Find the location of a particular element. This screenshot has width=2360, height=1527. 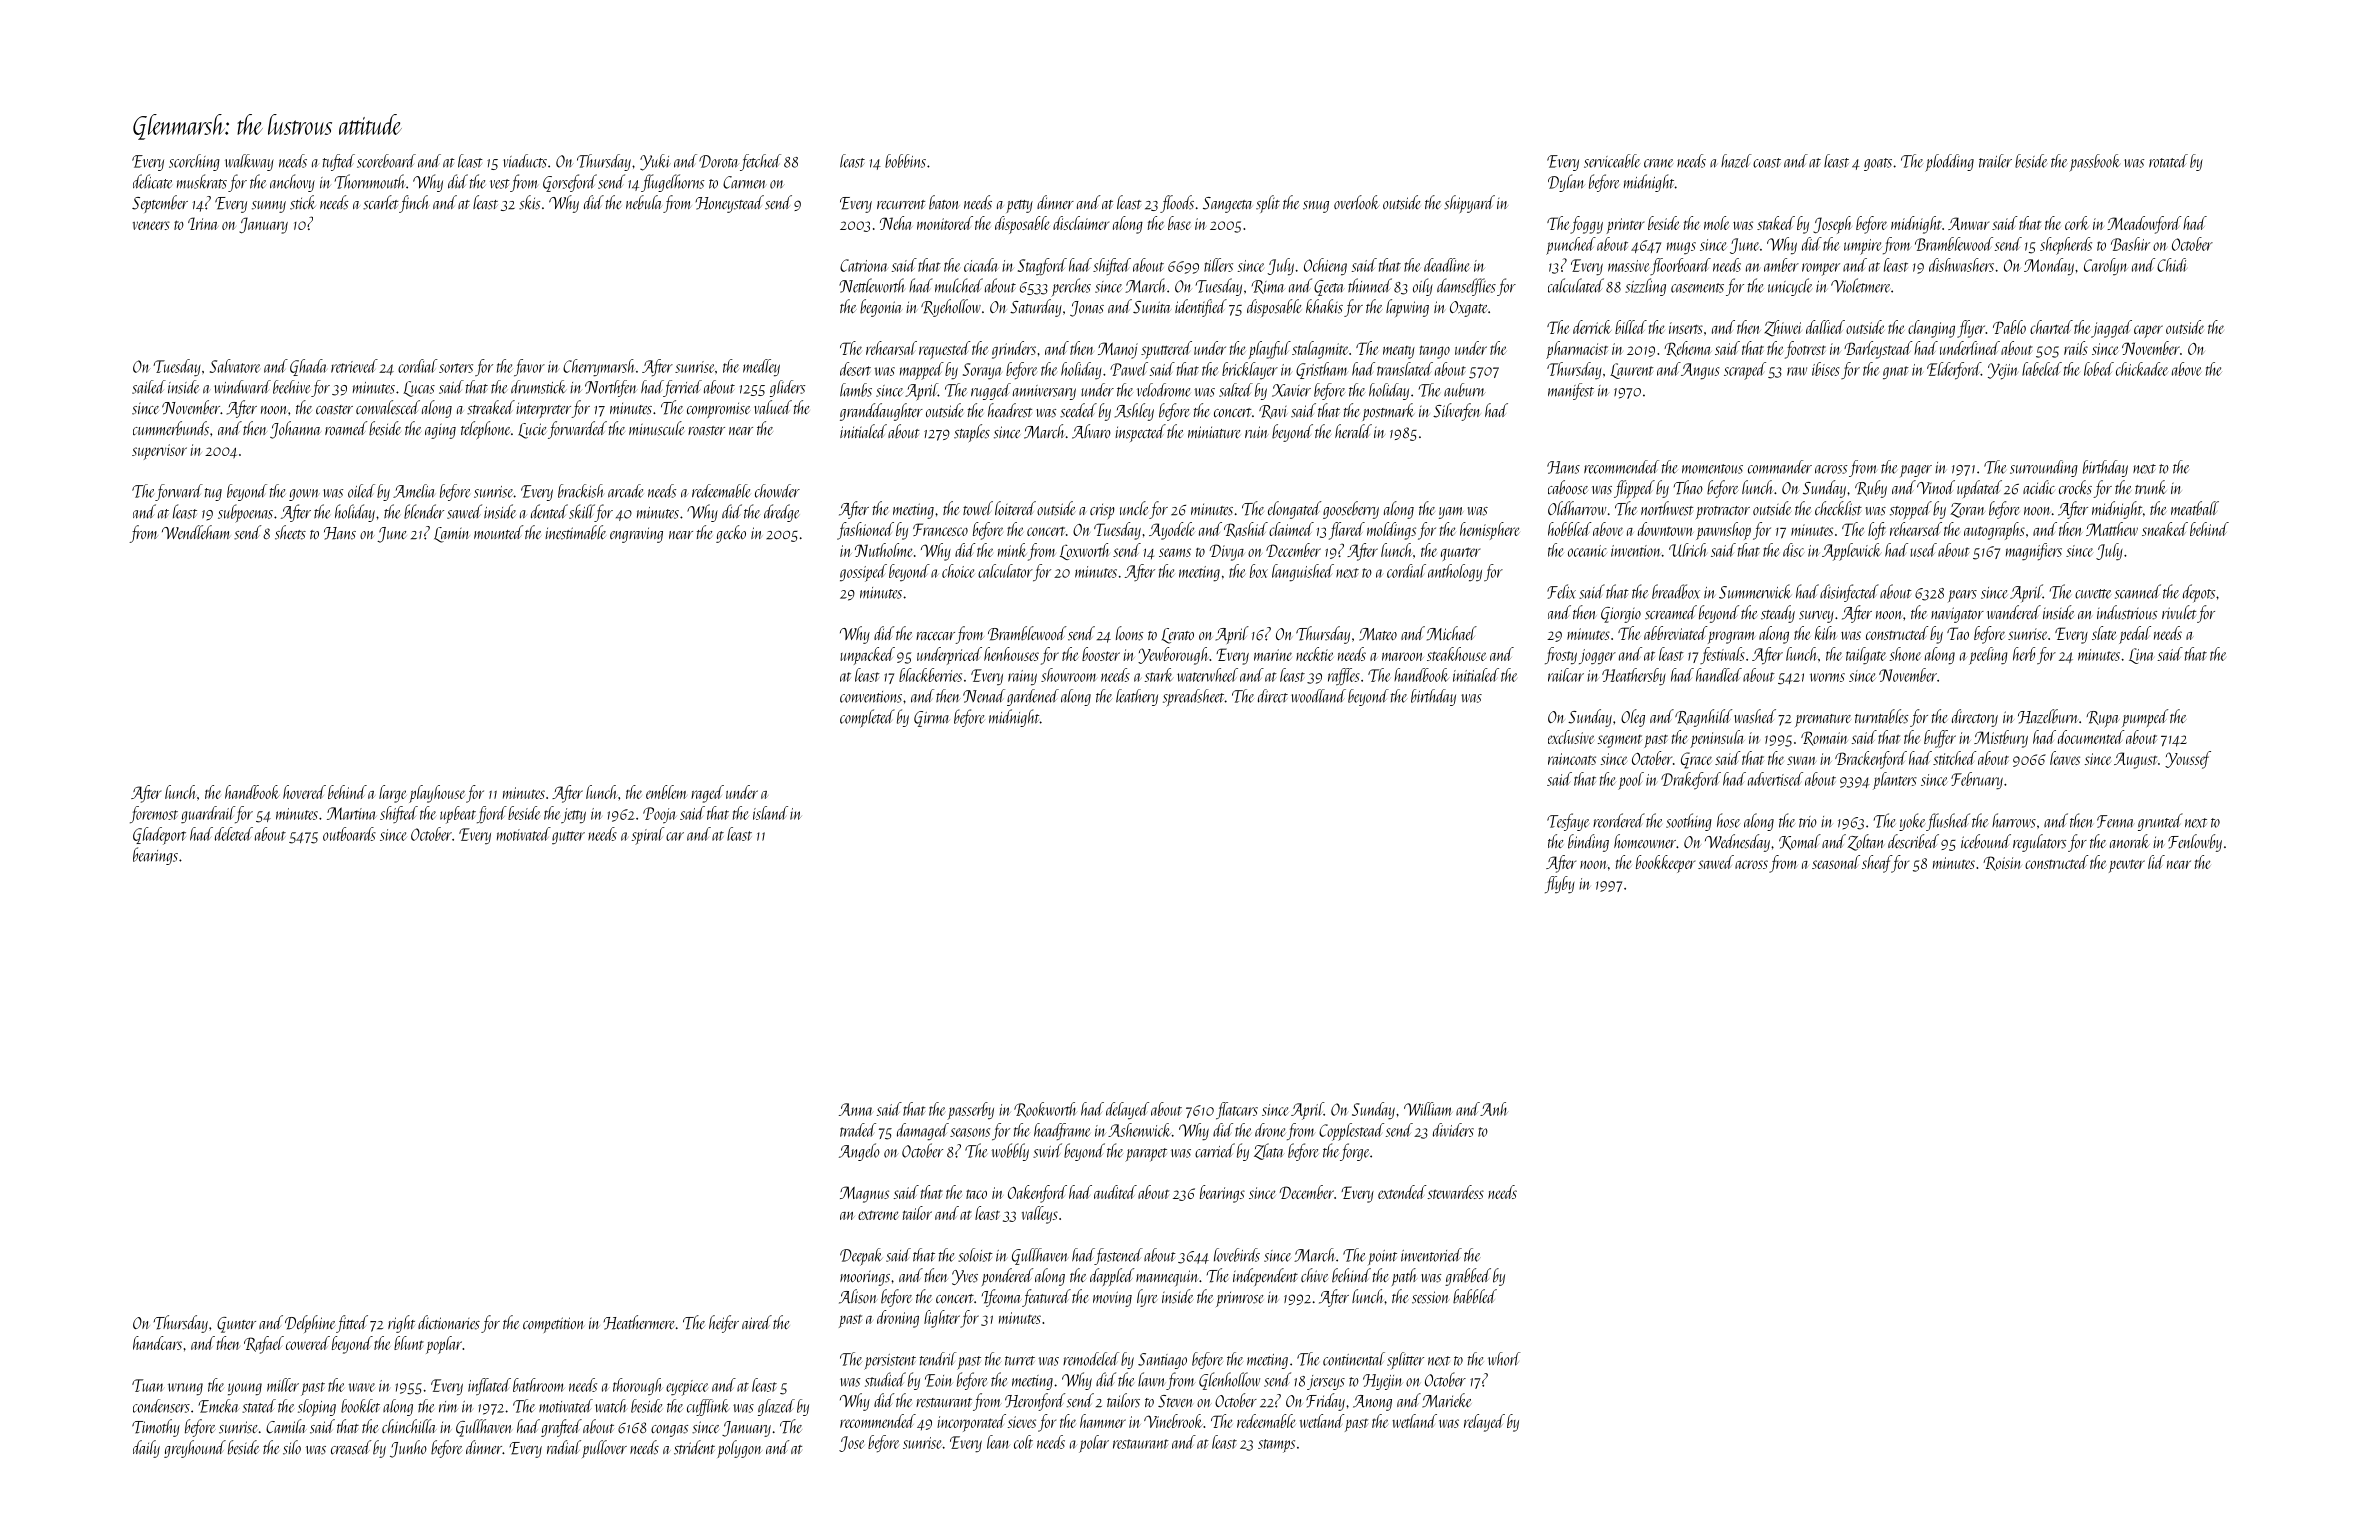

inflated is located at coordinates (489, 1386).
